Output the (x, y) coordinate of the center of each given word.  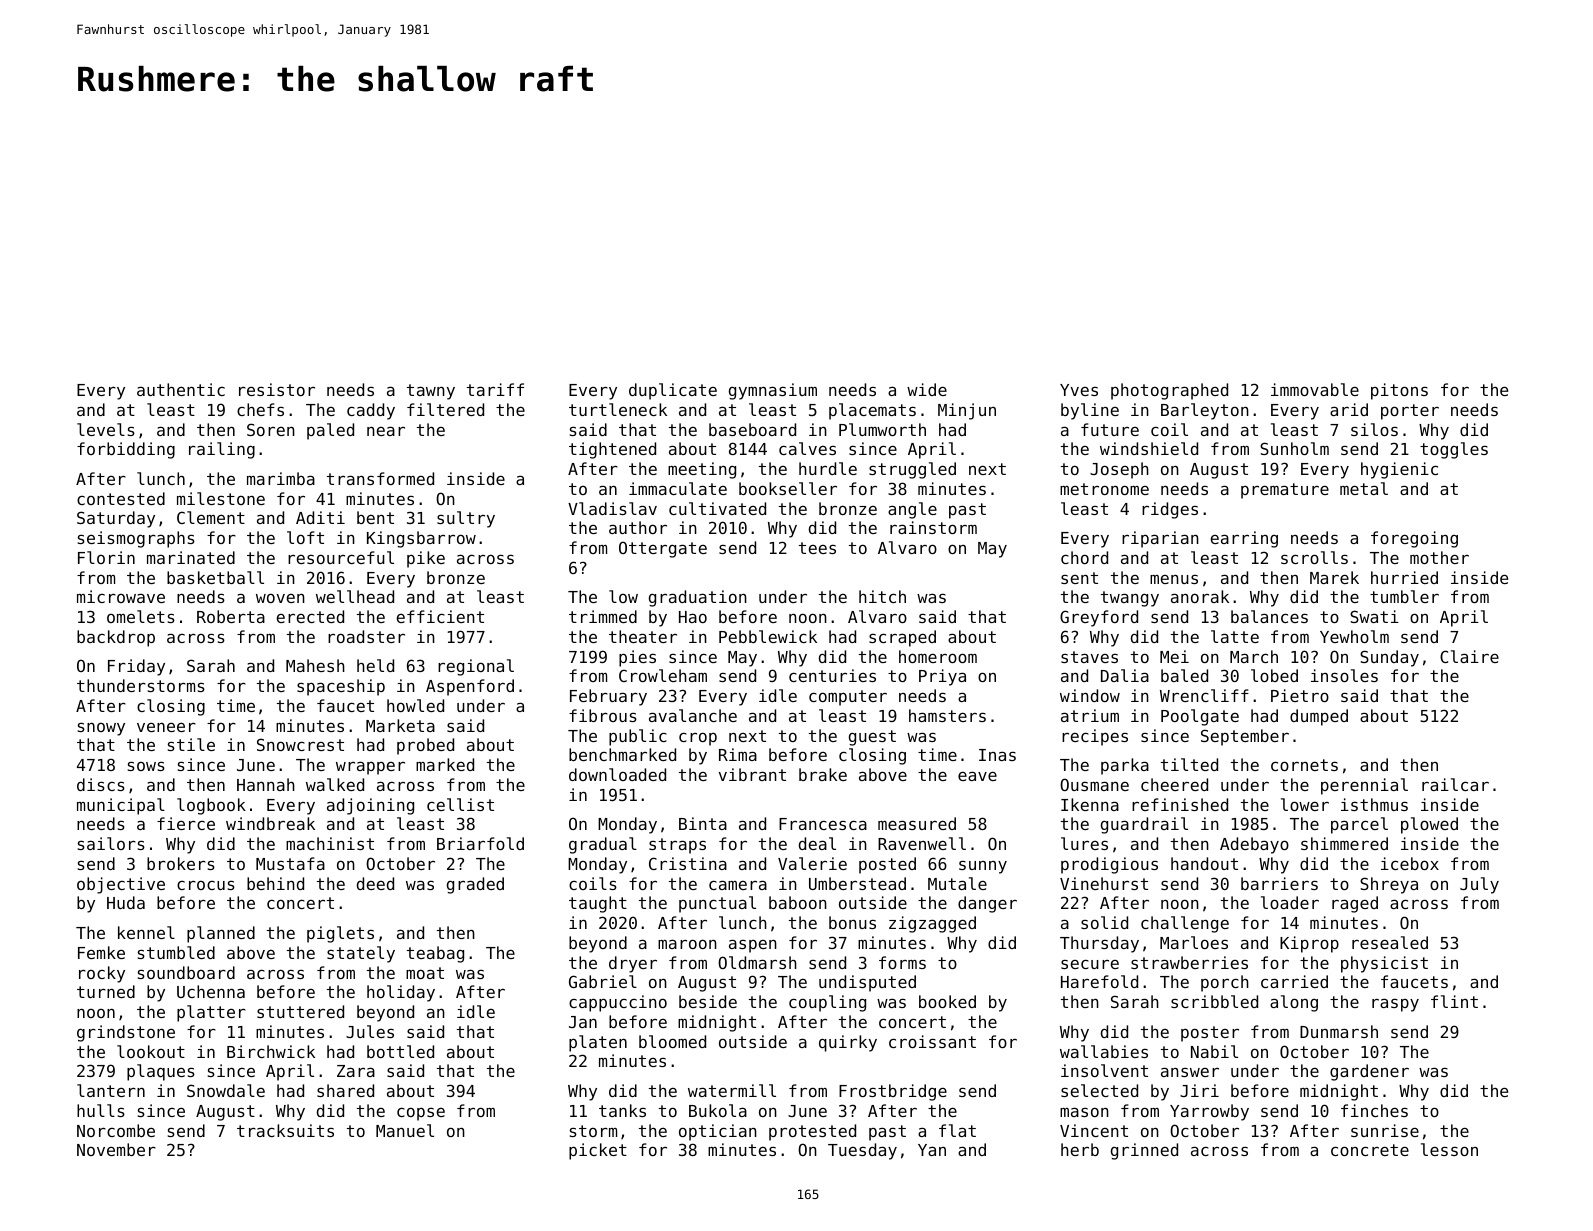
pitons (1399, 391)
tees (817, 548)
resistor (277, 389)
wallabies (1104, 1051)
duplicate (673, 391)
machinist (330, 843)
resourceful (341, 557)
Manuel (405, 1130)
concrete (1370, 1150)
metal (1364, 488)
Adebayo (1254, 845)
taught (598, 904)
